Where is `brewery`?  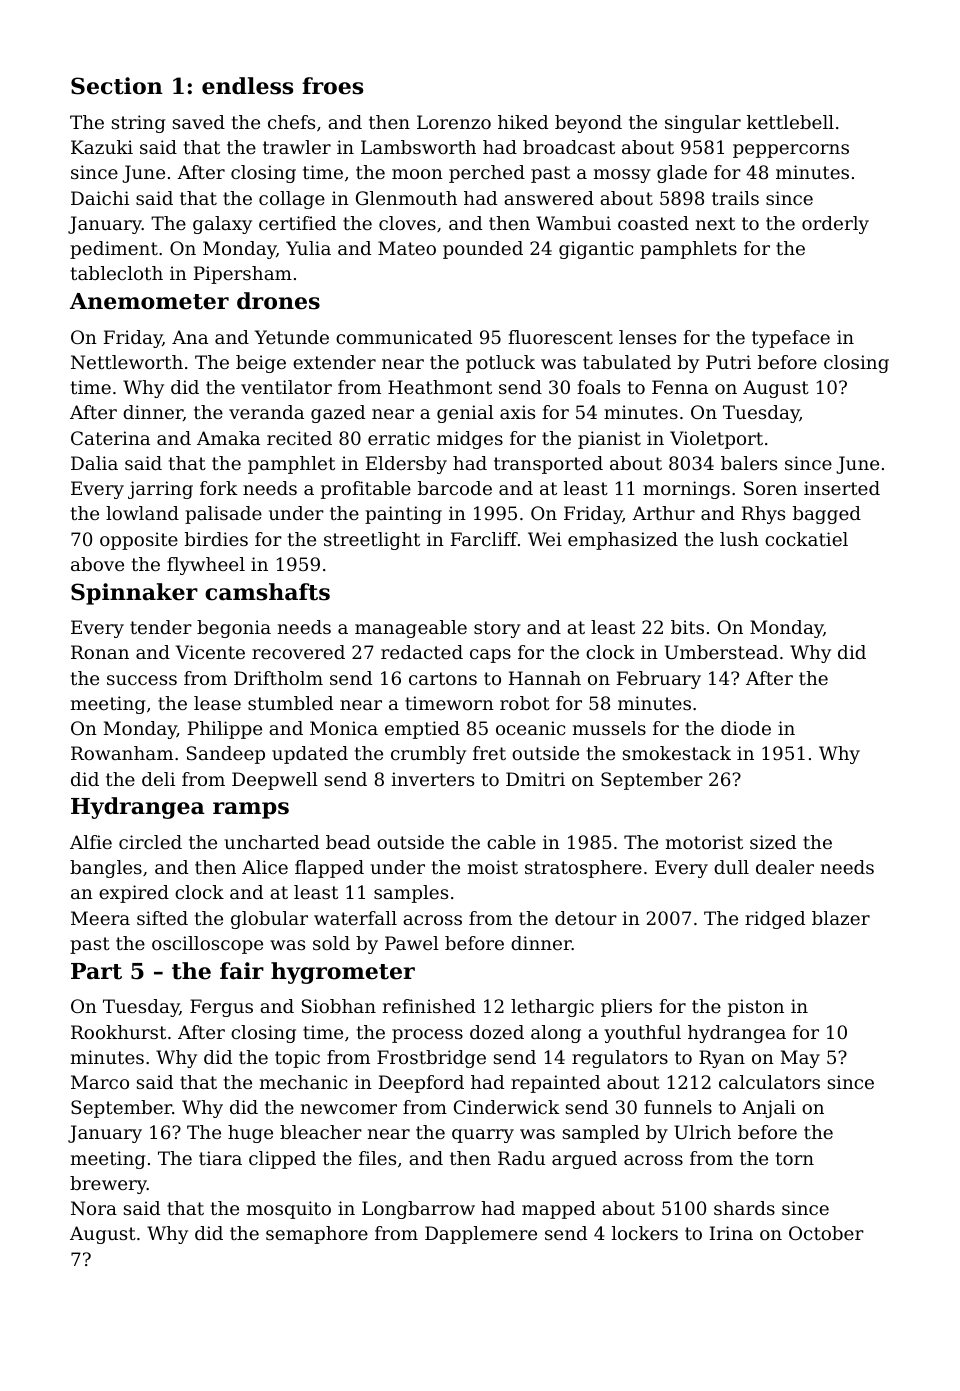
brewery is located at coordinates (108, 1185).
